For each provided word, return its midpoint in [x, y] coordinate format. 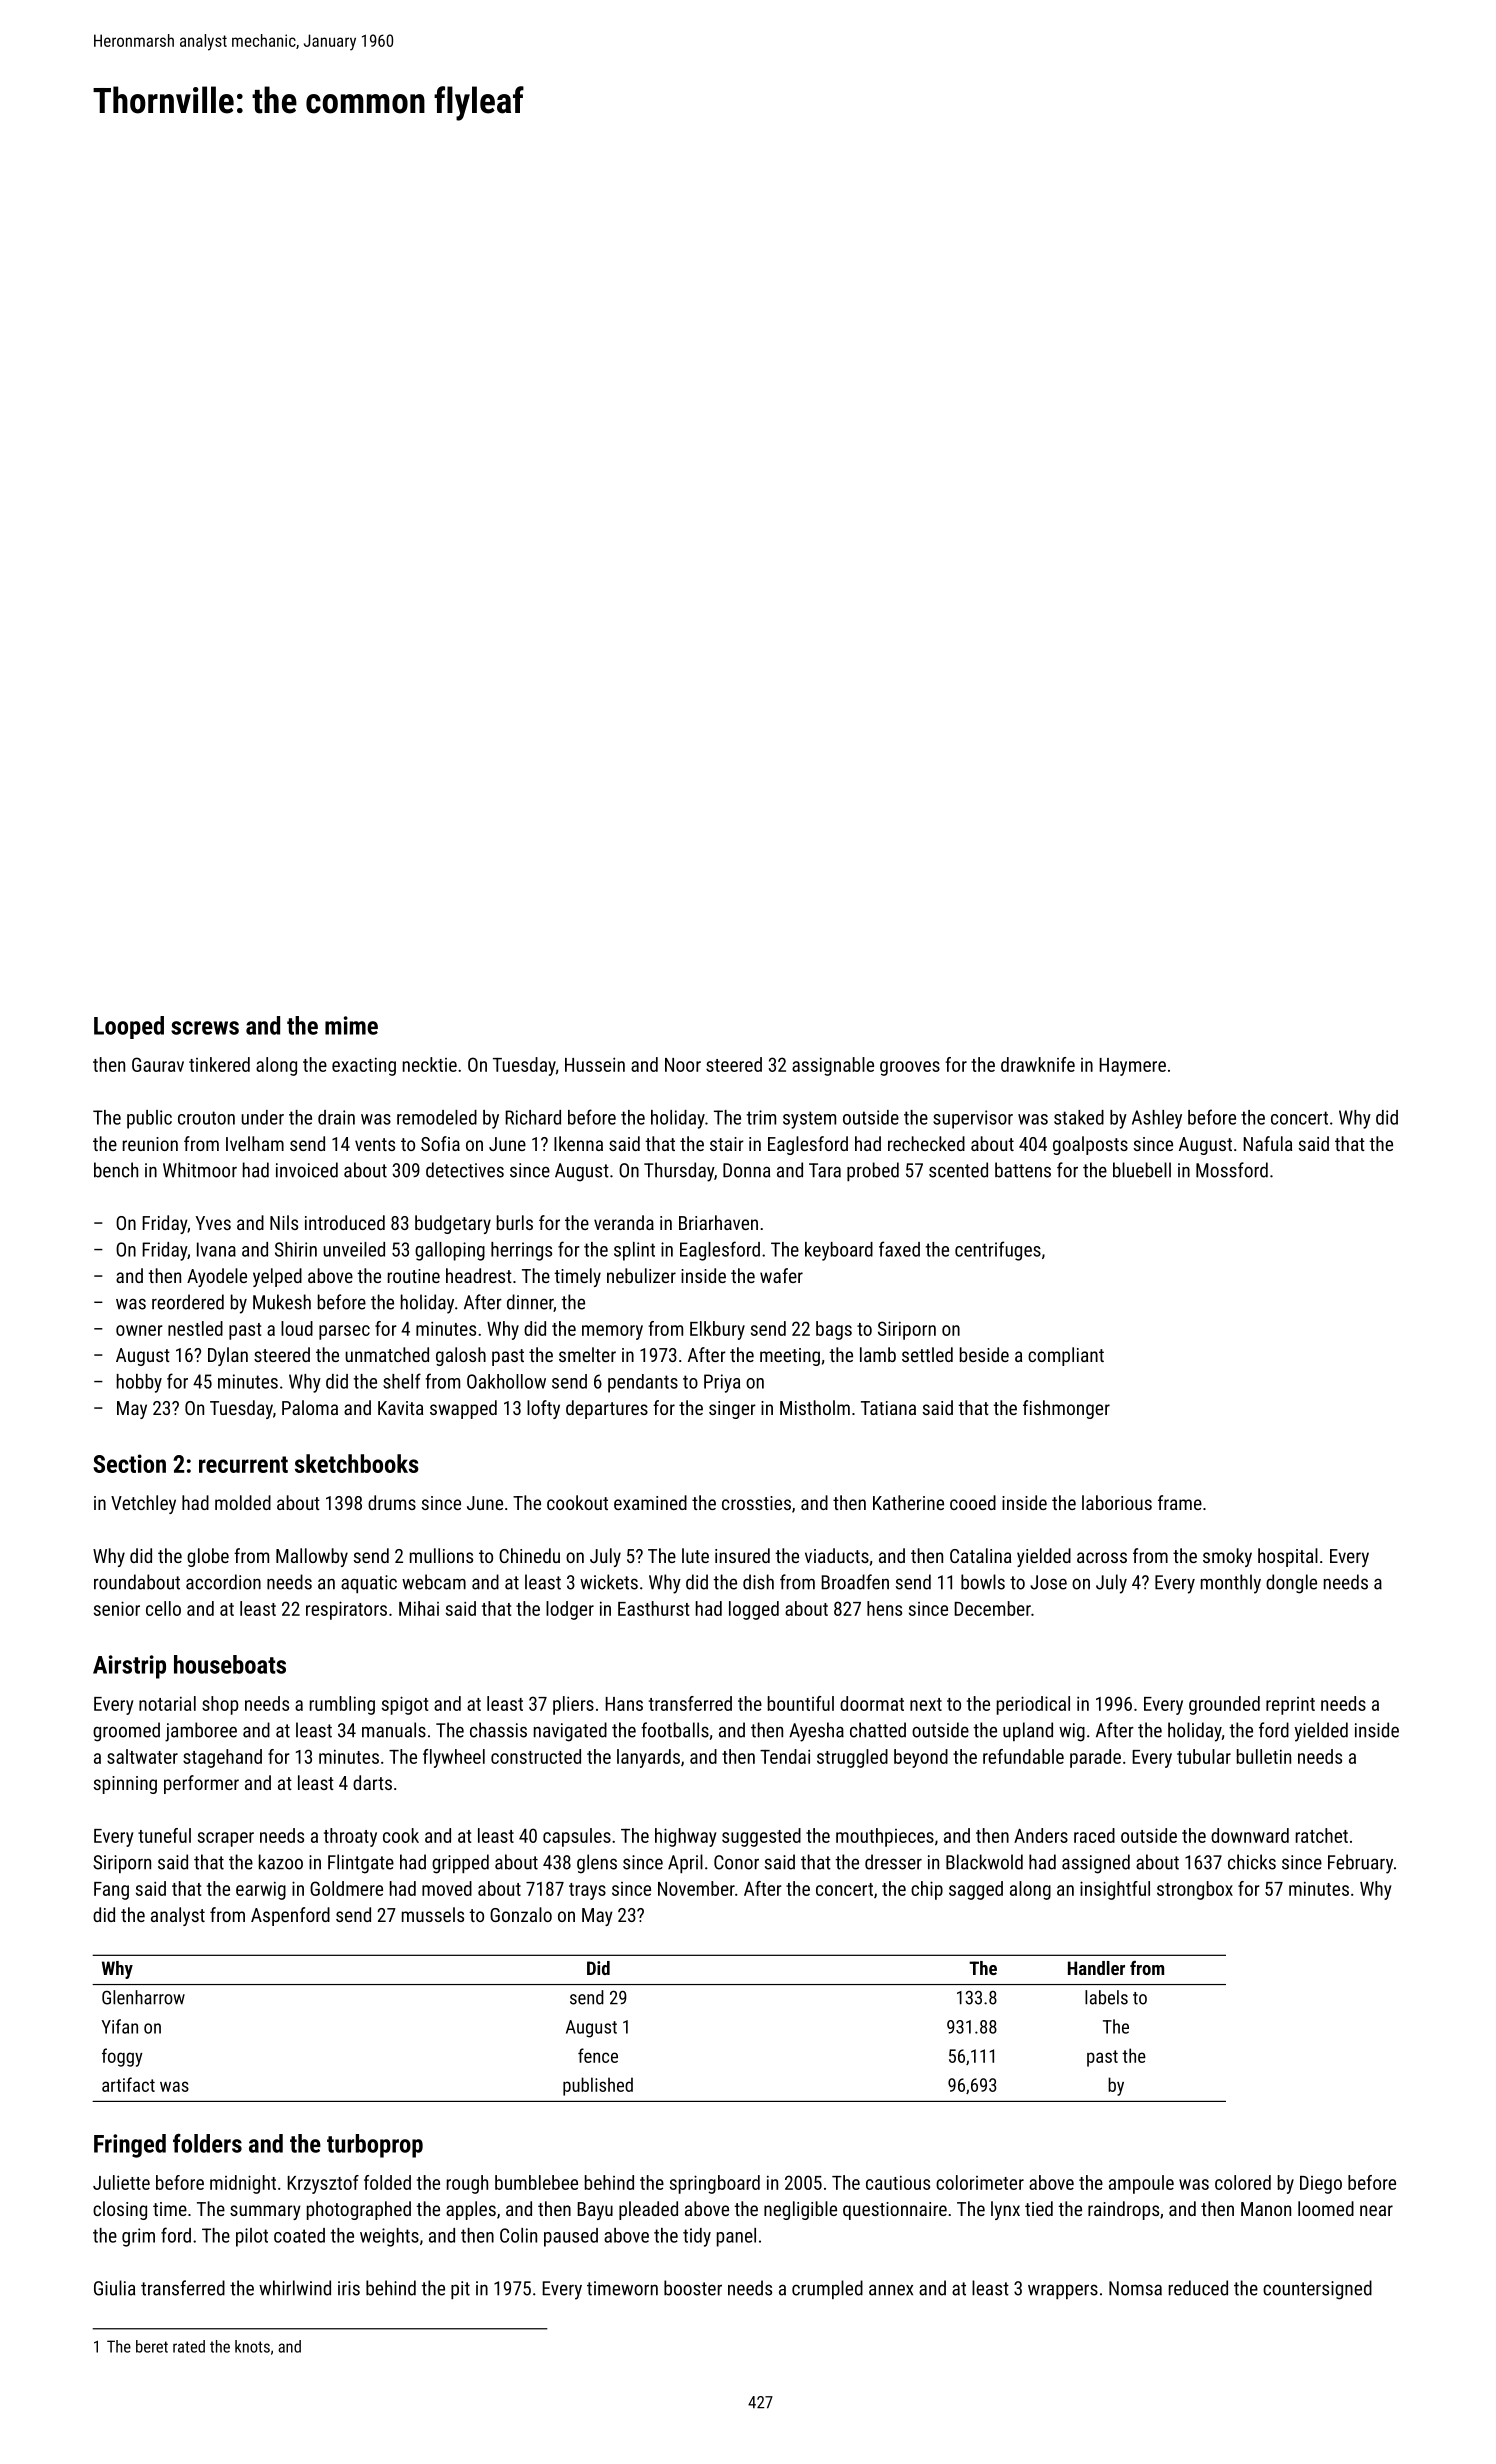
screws [205, 1028]
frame [1180, 1502]
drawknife [1038, 1064]
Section [129, 1463]
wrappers [1063, 2291]
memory [612, 1332]
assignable [833, 1066]
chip [927, 1890]
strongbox [1195, 1890]
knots [252, 2346]
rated [189, 2346]
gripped [460, 1864]
